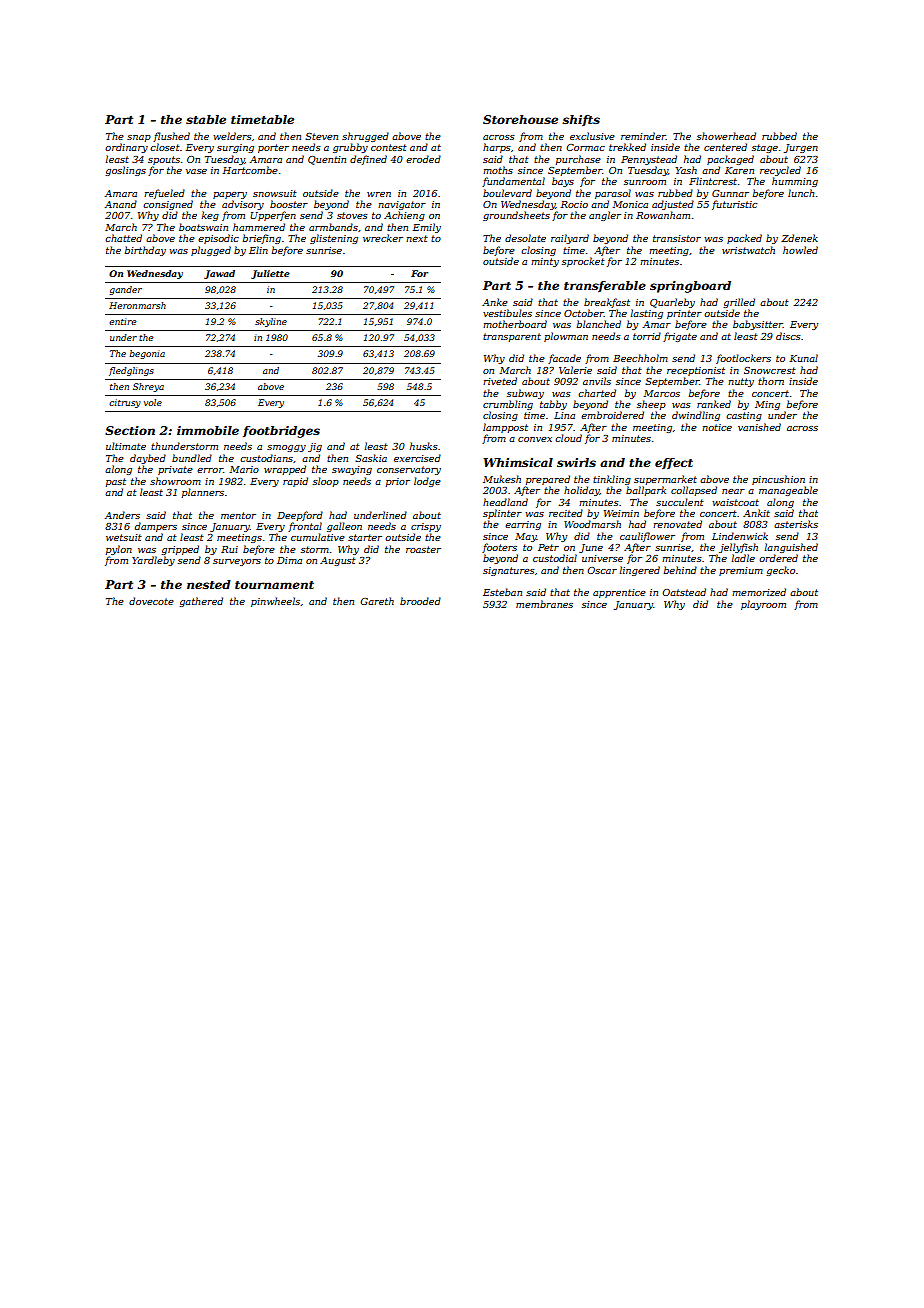  I want to click on Yardleby, so click(153, 561).
